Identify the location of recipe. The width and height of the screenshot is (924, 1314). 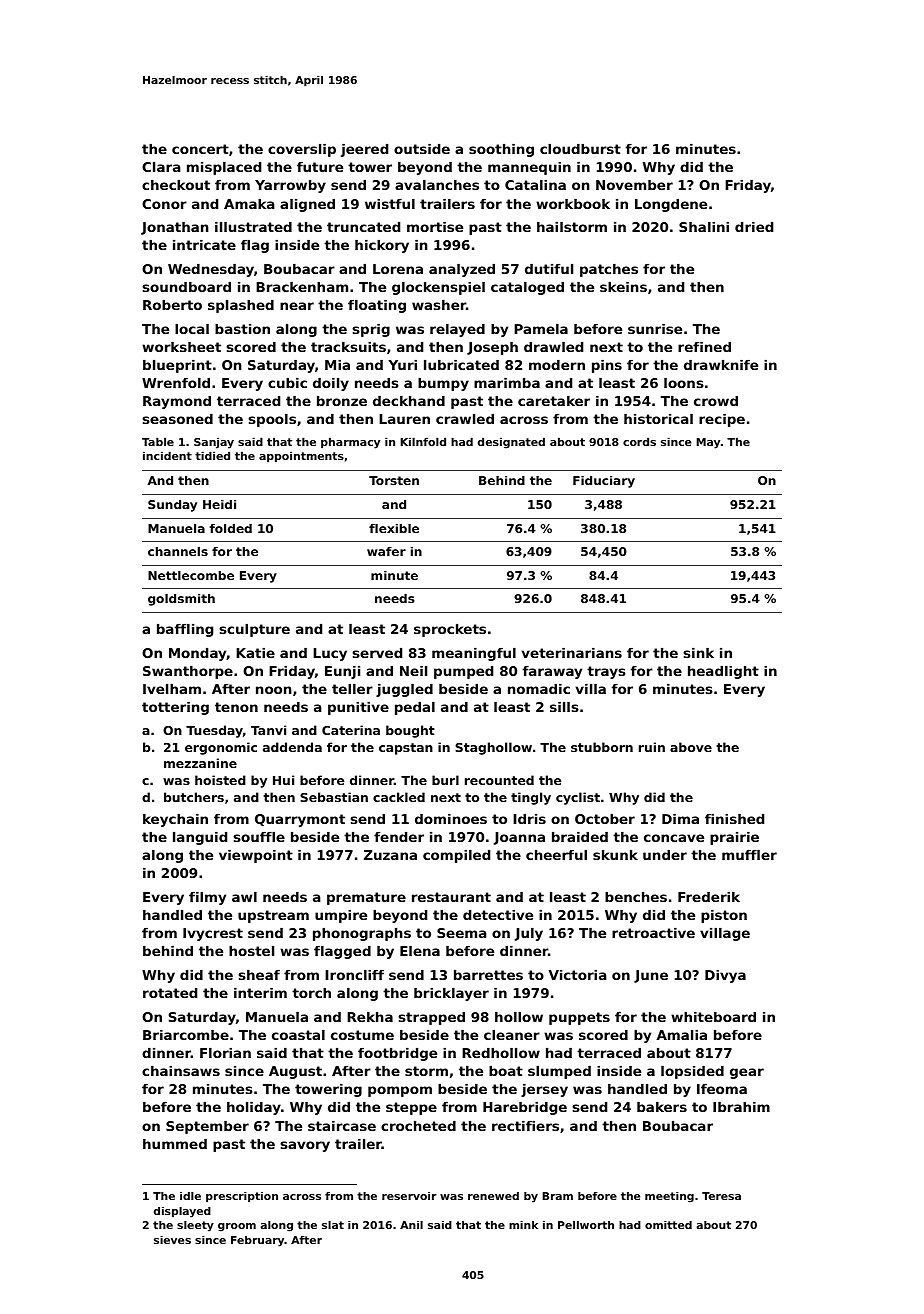
(722, 420).
